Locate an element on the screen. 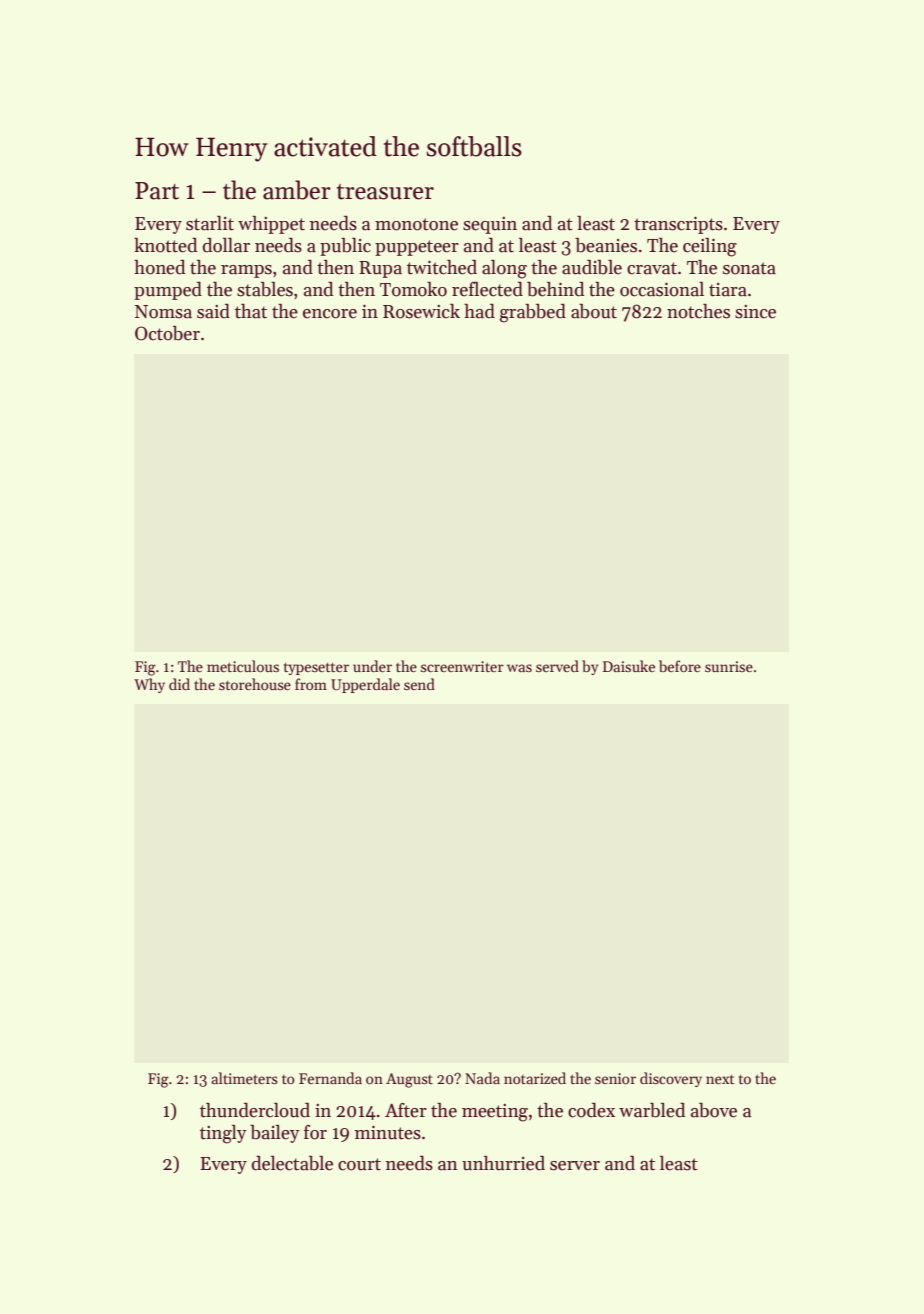 This screenshot has height=1314, width=924. public is located at coordinates (345, 247).
